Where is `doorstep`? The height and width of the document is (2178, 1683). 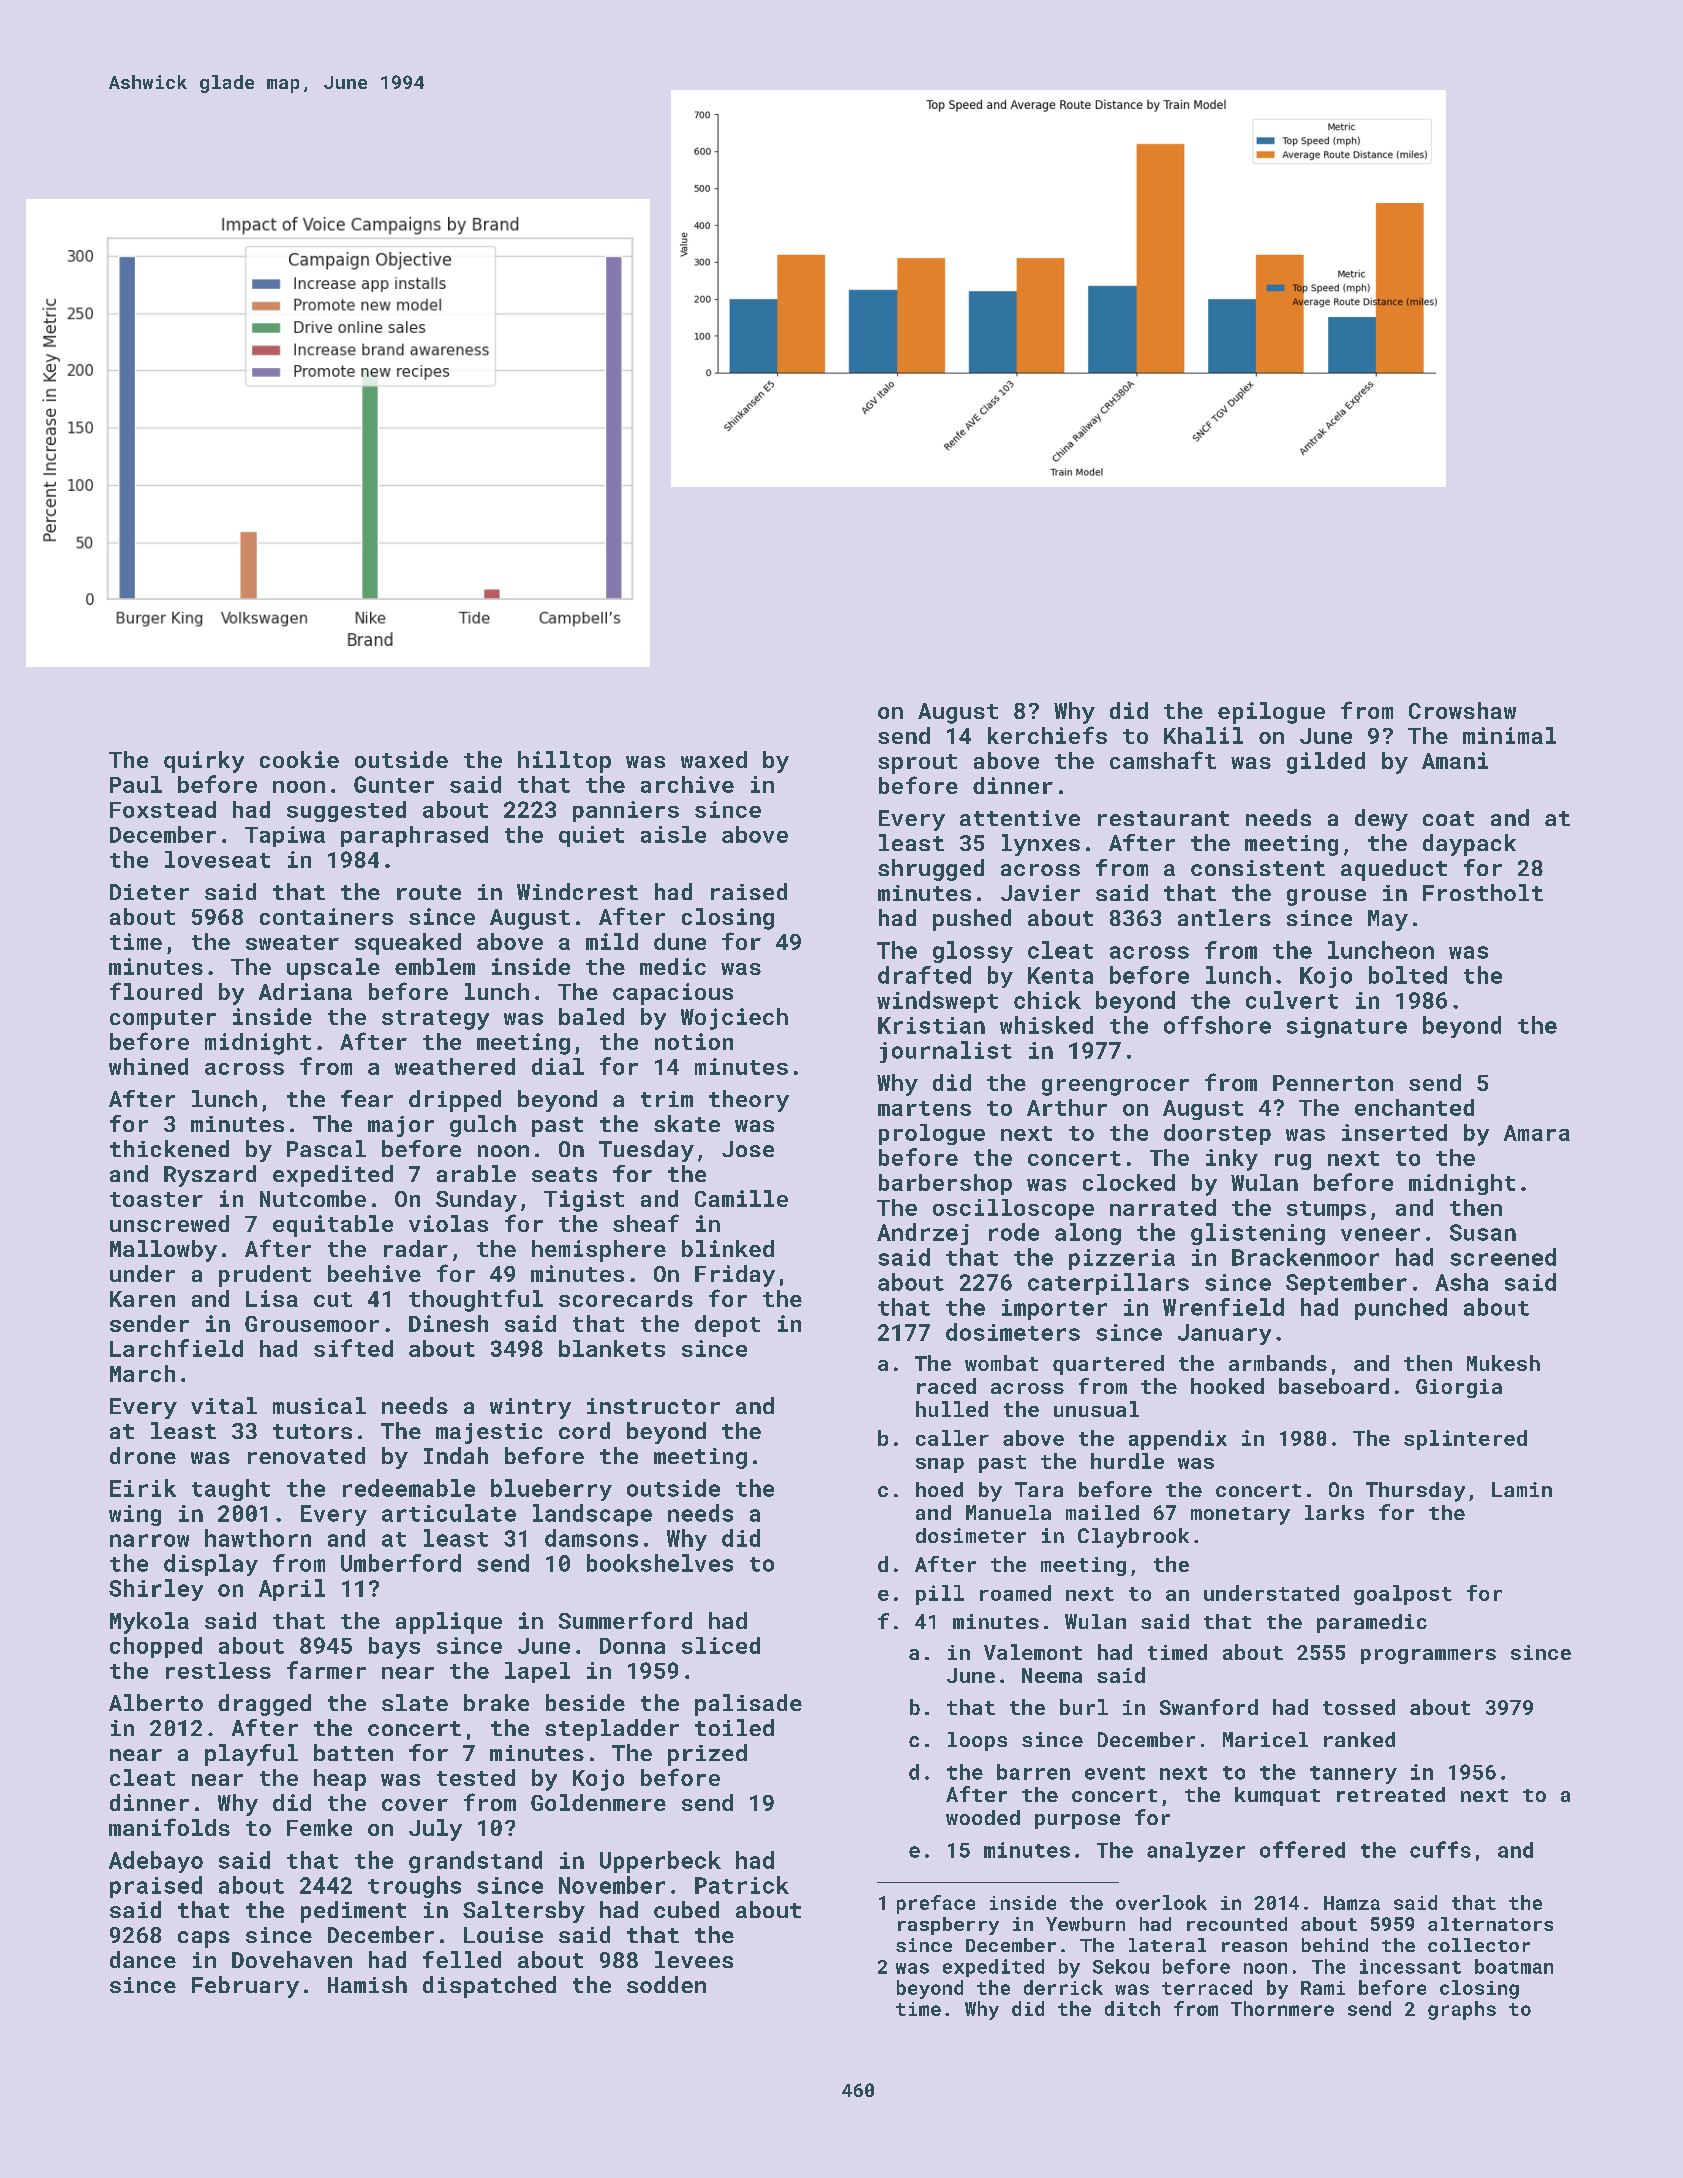 doorstep is located at coordinates (1217, 1134).
